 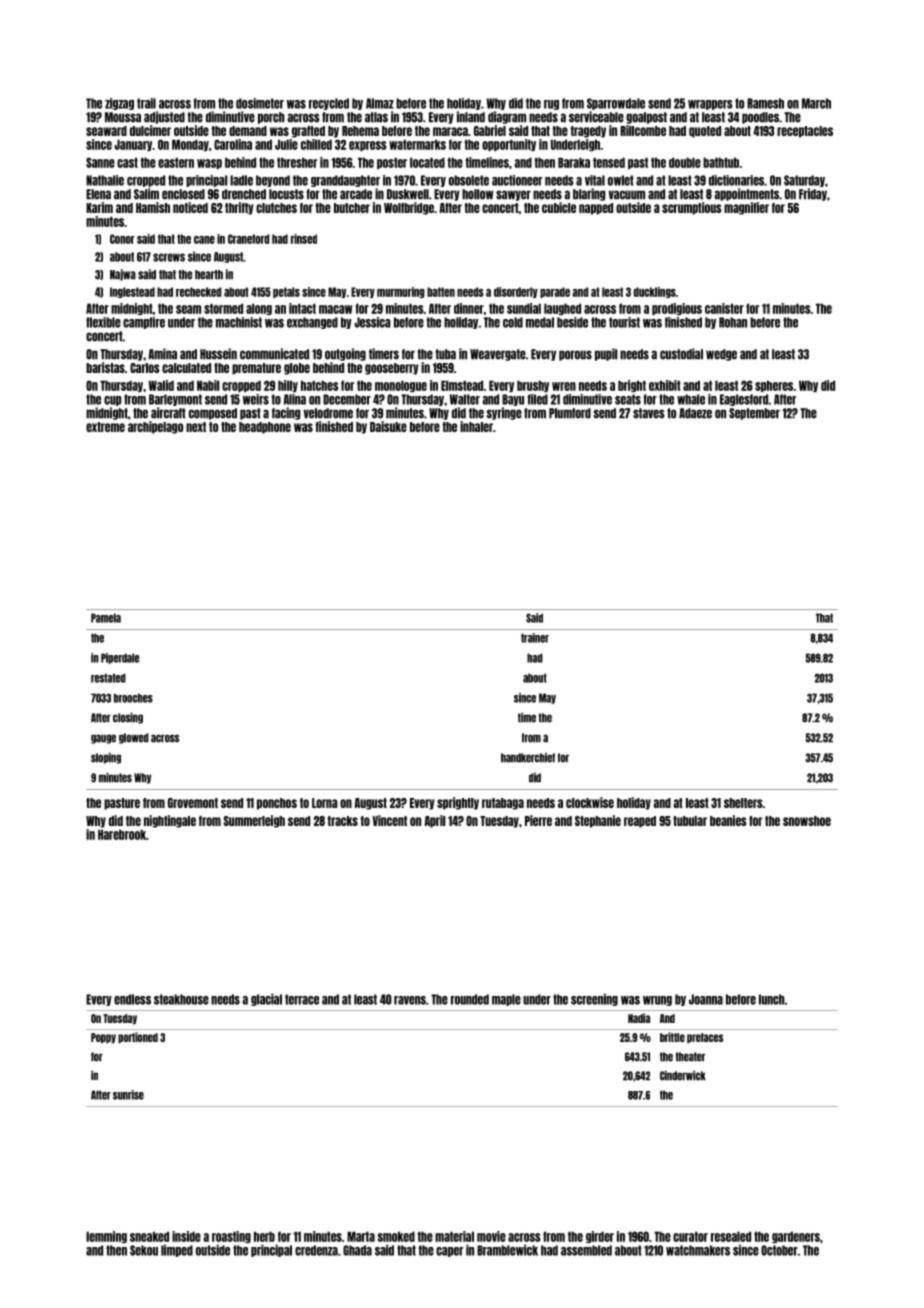 I want to click on zigzag, so click(x=119, y=104).
